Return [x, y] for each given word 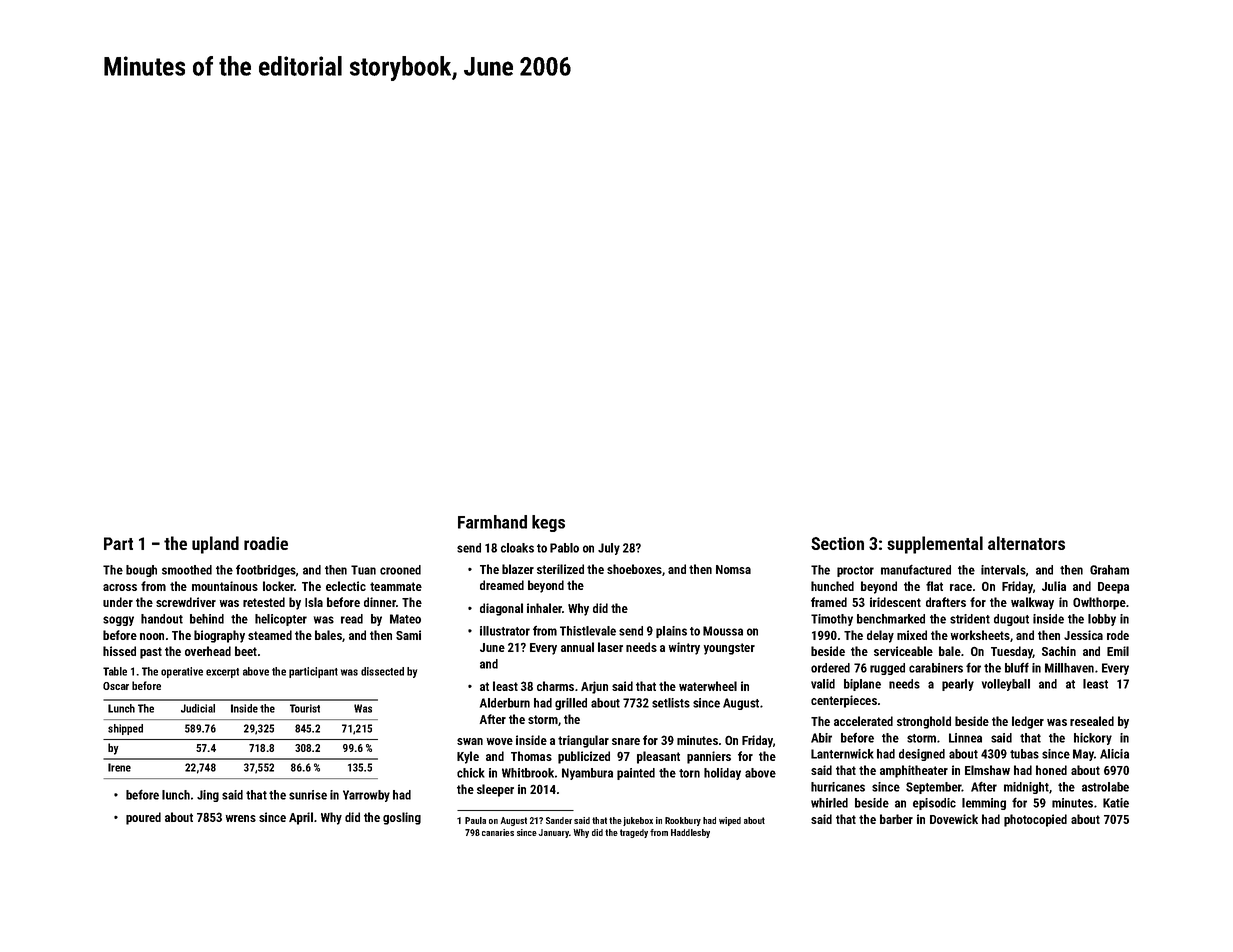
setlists [671, 703]
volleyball [1006, 685]
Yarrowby [366, 796]
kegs [548, 523]
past [151, 653]
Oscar [116, 686]
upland [215, 545]
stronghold [924, 722]
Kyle [468, 757]
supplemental [935, 545]
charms [555, 686]
